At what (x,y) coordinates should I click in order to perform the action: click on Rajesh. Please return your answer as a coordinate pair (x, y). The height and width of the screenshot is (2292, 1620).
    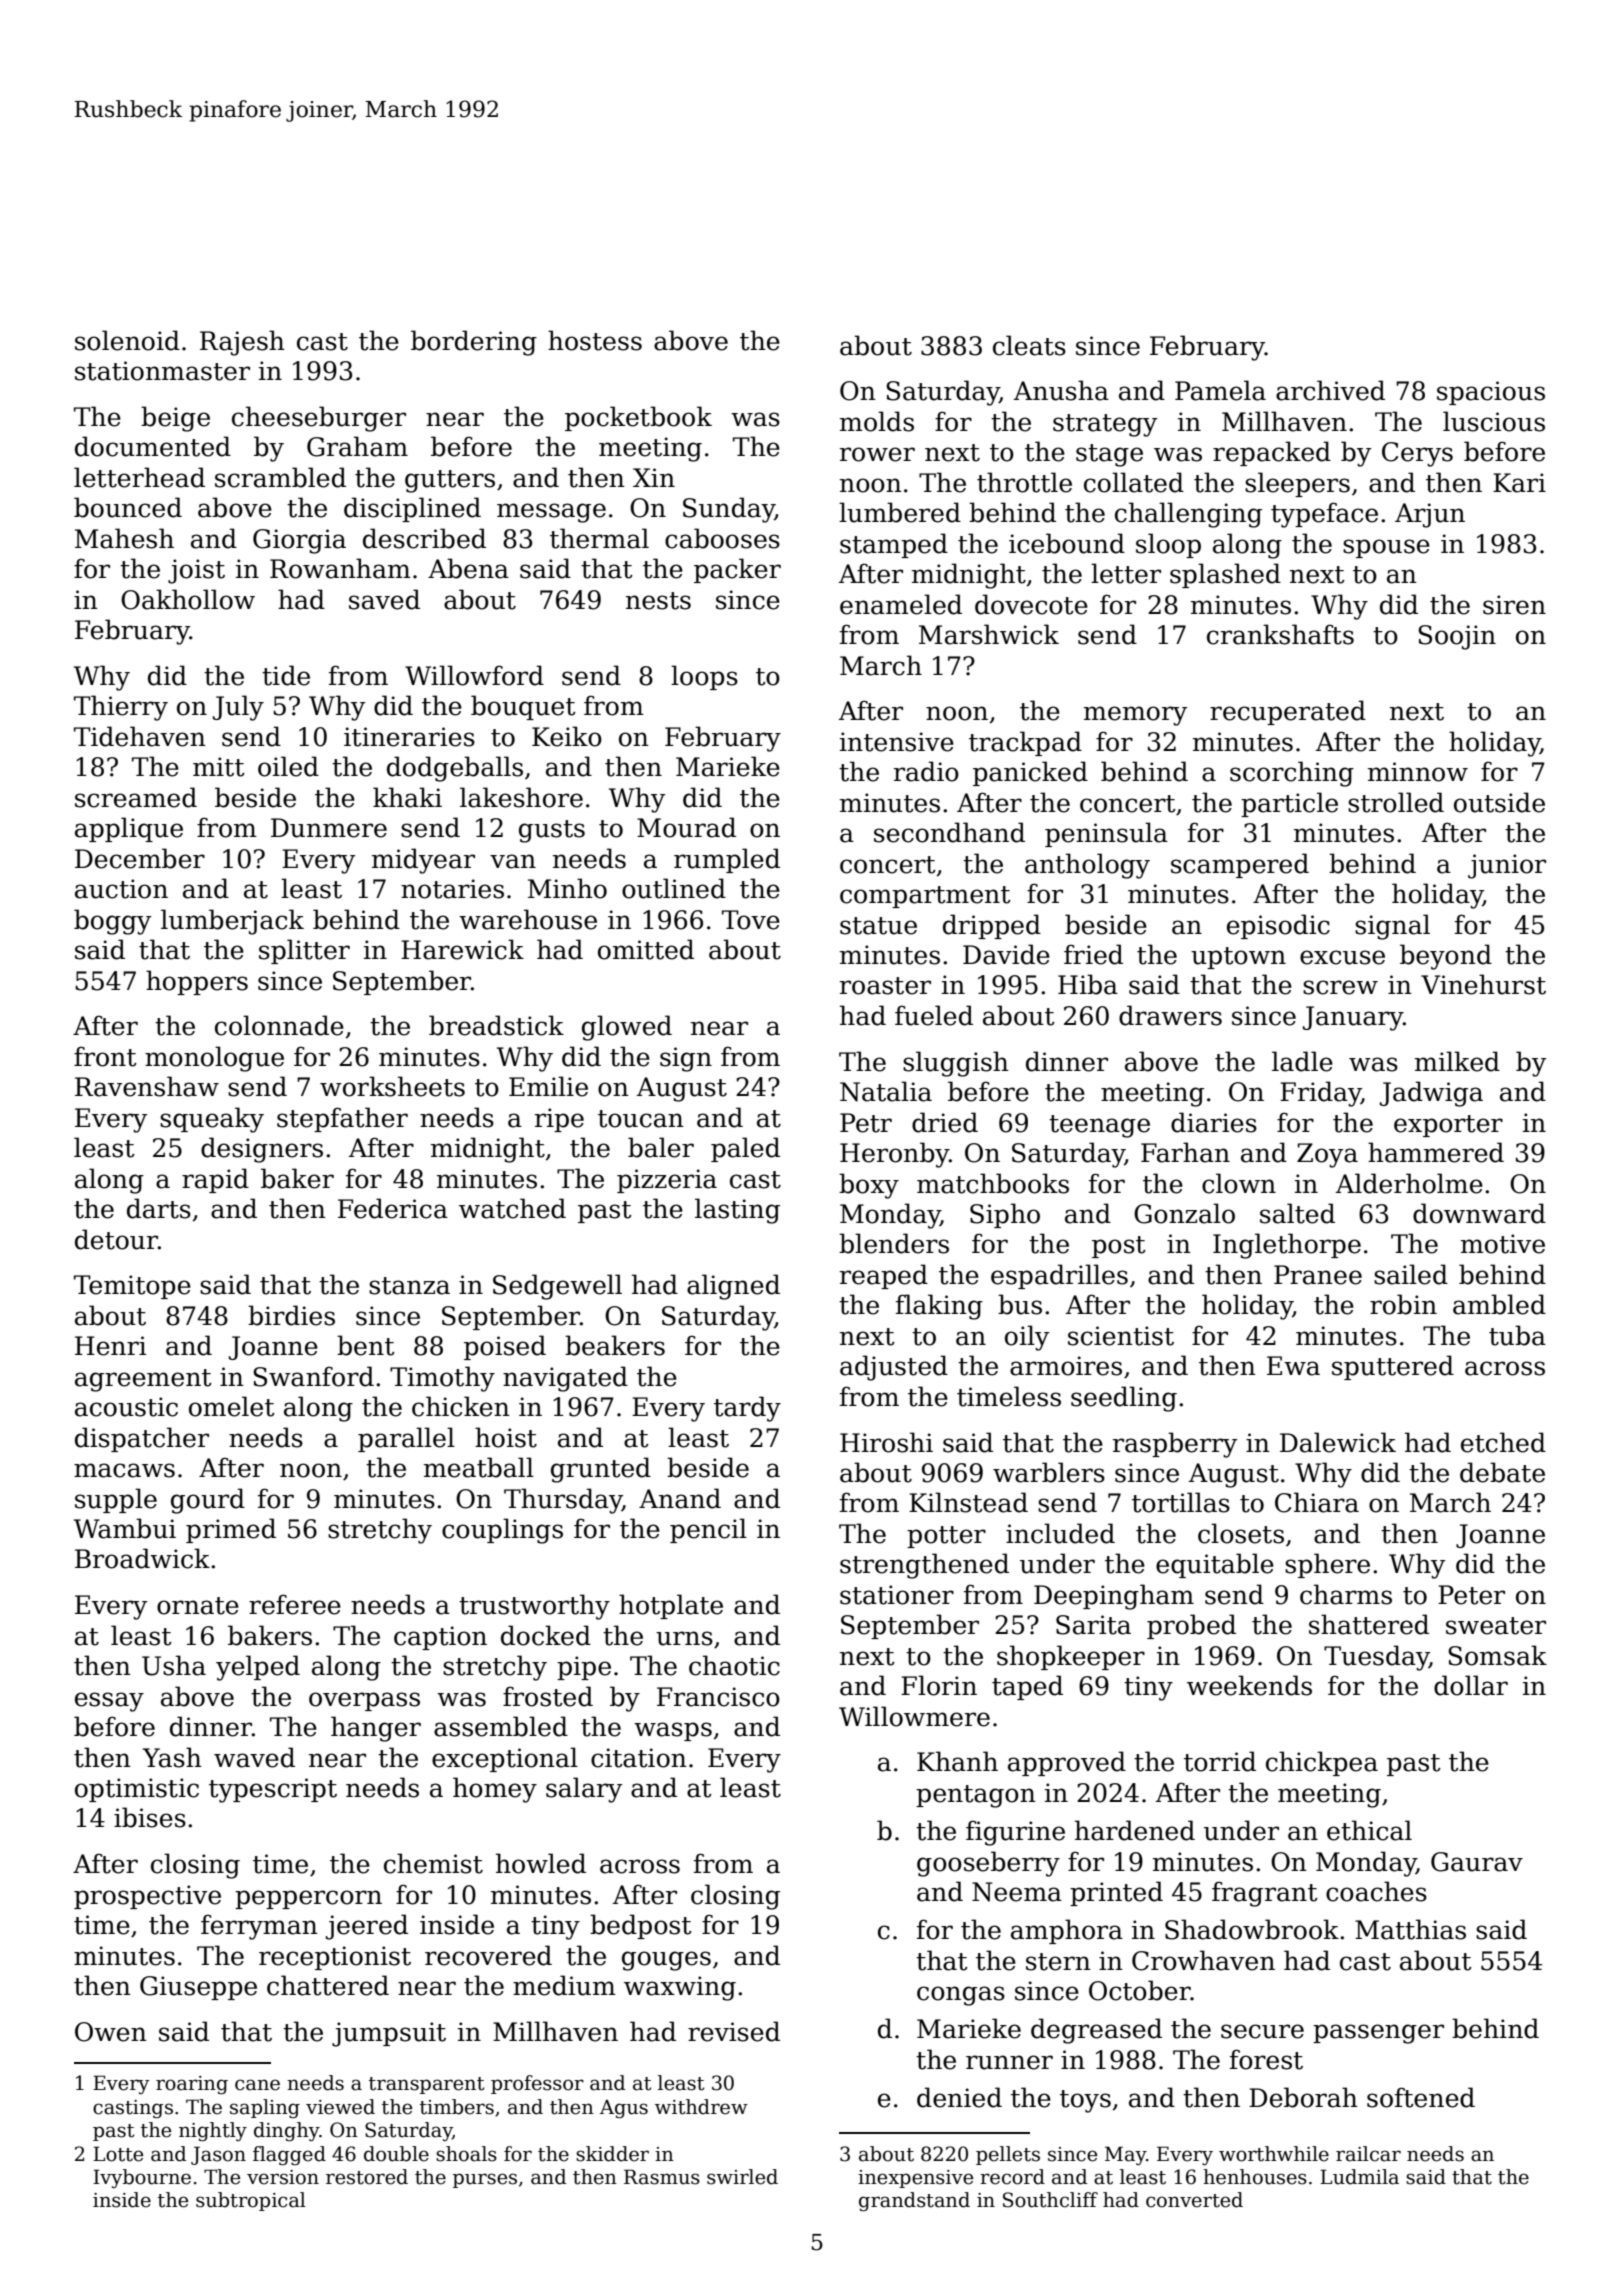
    Looking at the image, I should click on (242, 343).
